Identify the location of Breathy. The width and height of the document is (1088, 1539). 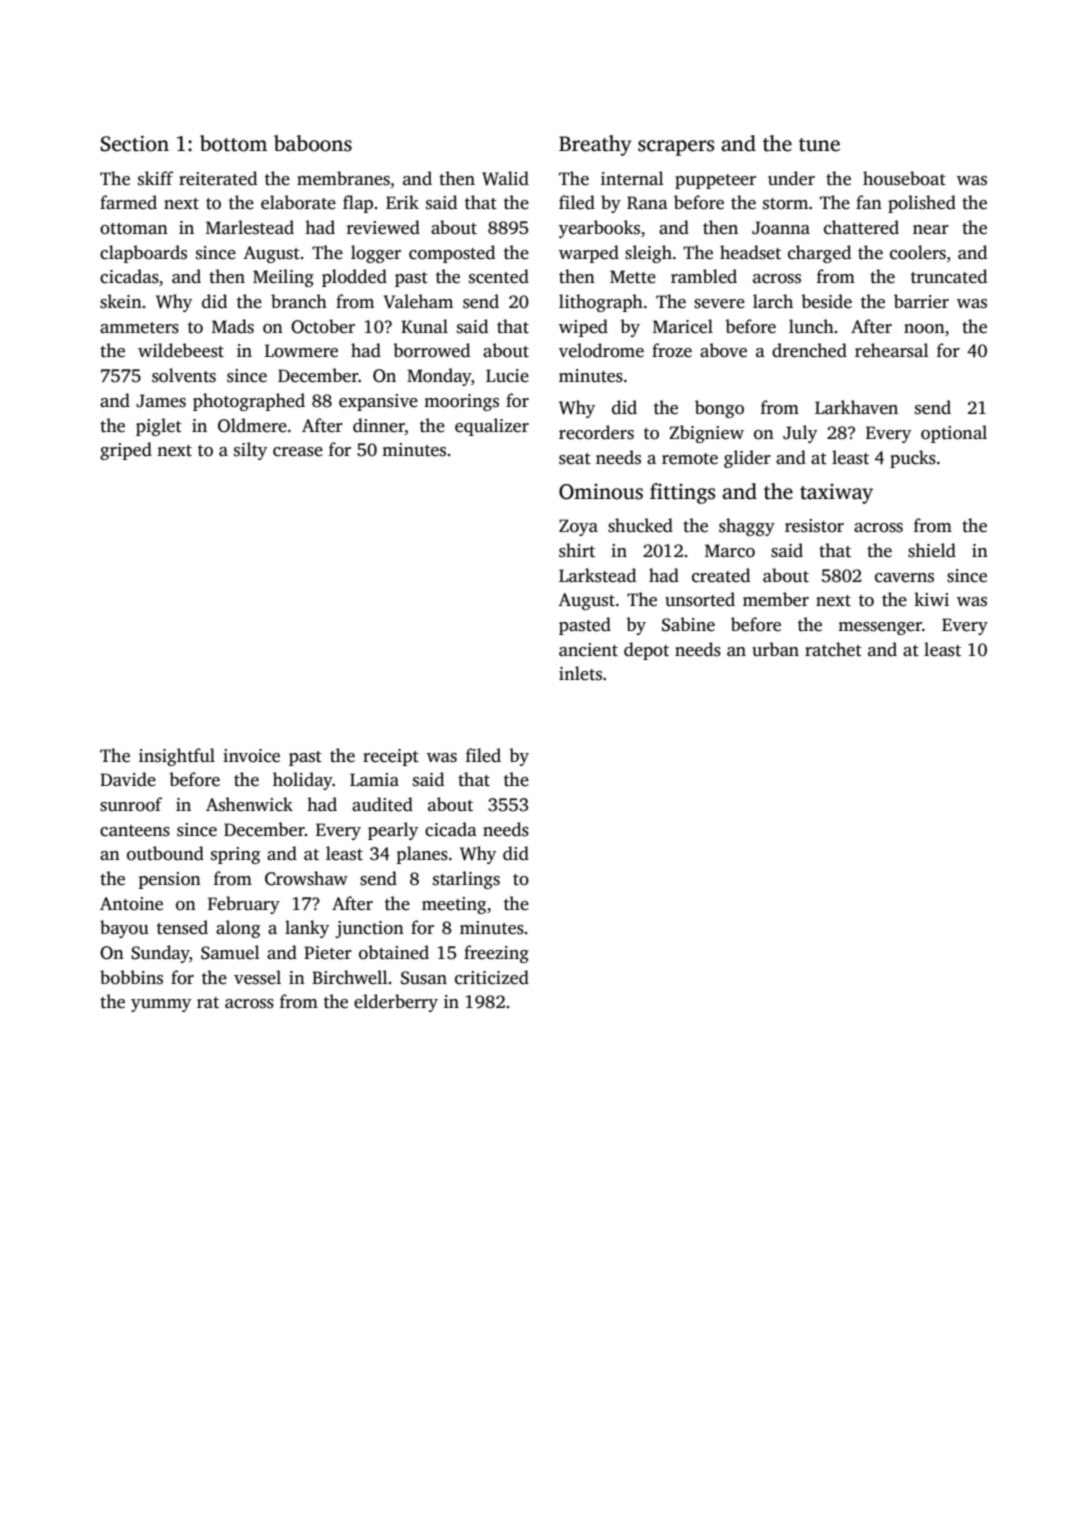
(595, 145).
